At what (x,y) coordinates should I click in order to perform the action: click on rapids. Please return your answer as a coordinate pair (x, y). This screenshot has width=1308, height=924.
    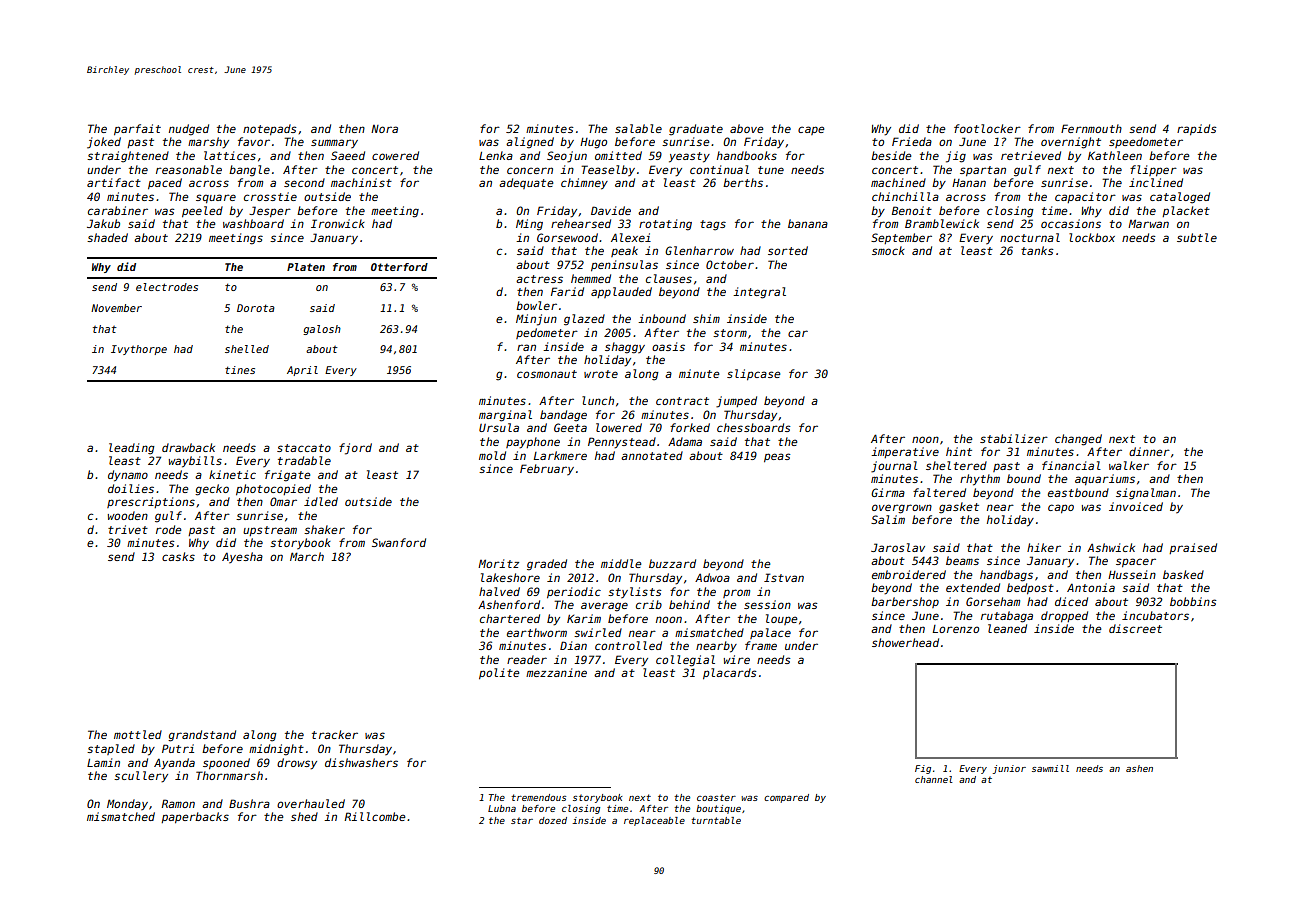
    Looking at the image, I should click on (1197, 129).
